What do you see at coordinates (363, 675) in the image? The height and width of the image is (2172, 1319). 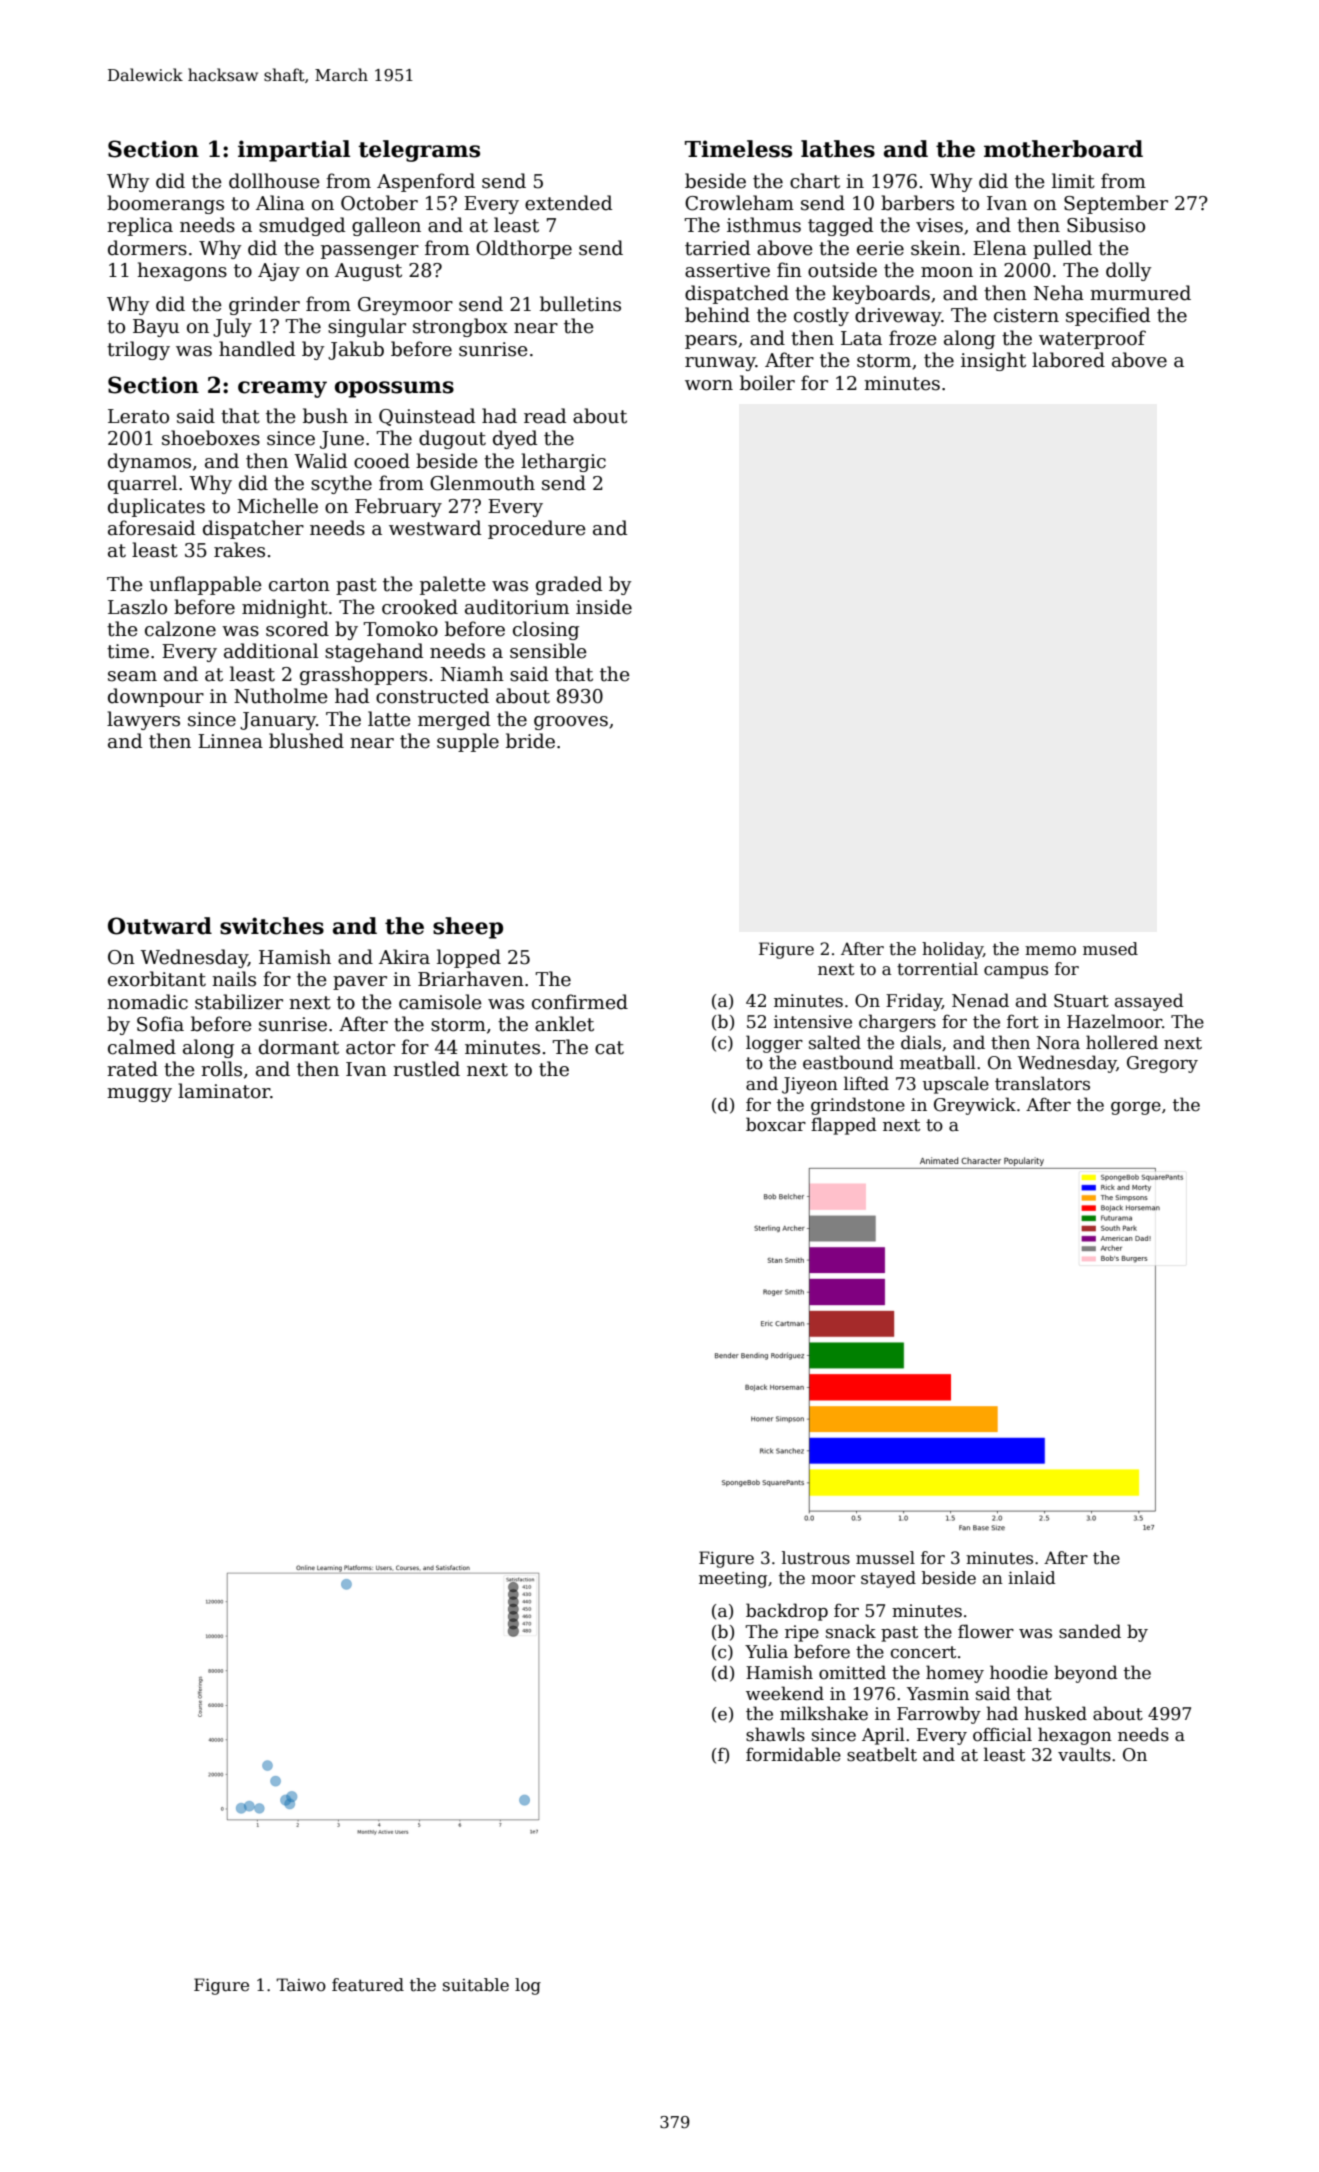 I see `grasshoppers` at bounding box center [363, 675].
